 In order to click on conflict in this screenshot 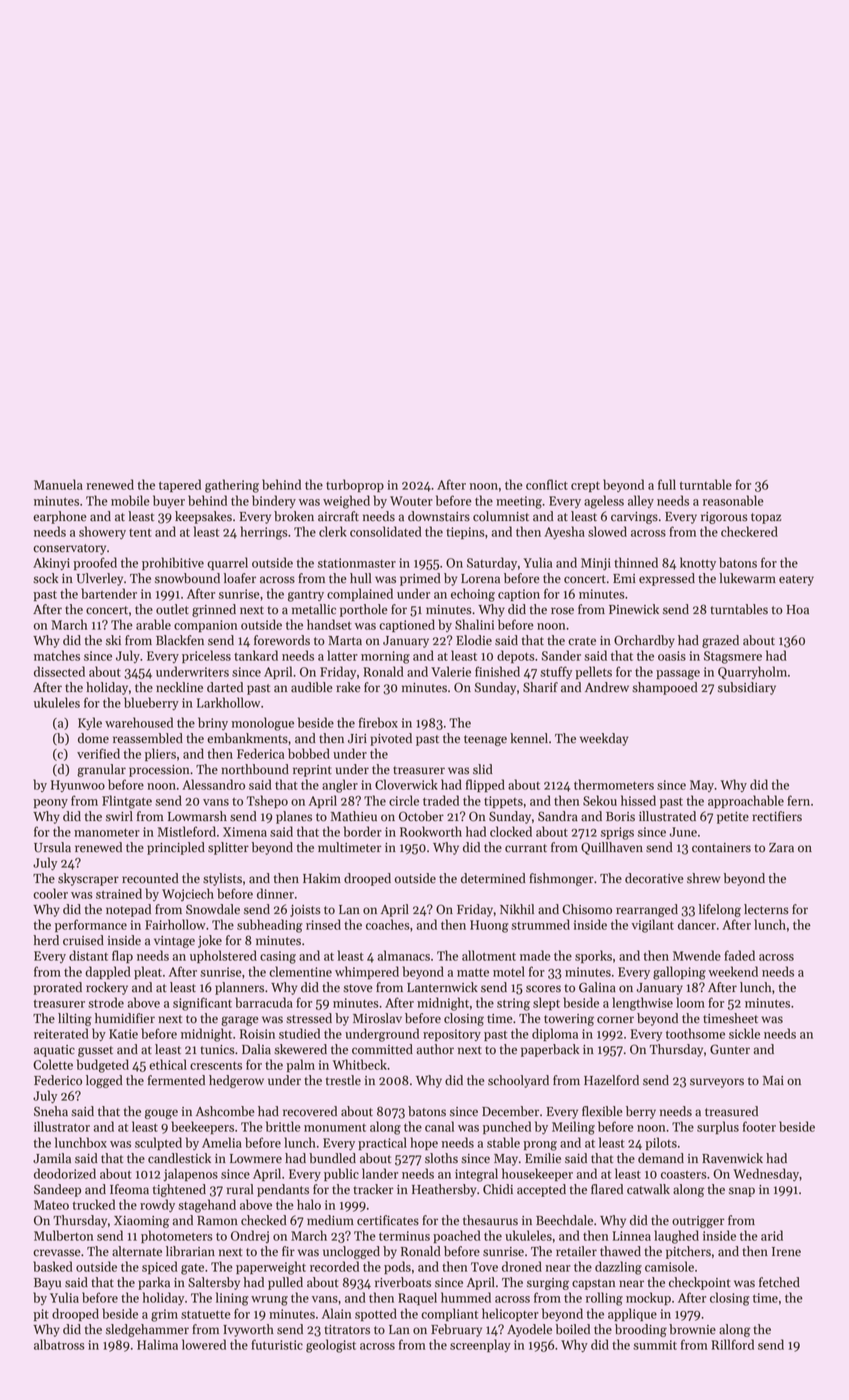, I will do `click(547, 484)`.
